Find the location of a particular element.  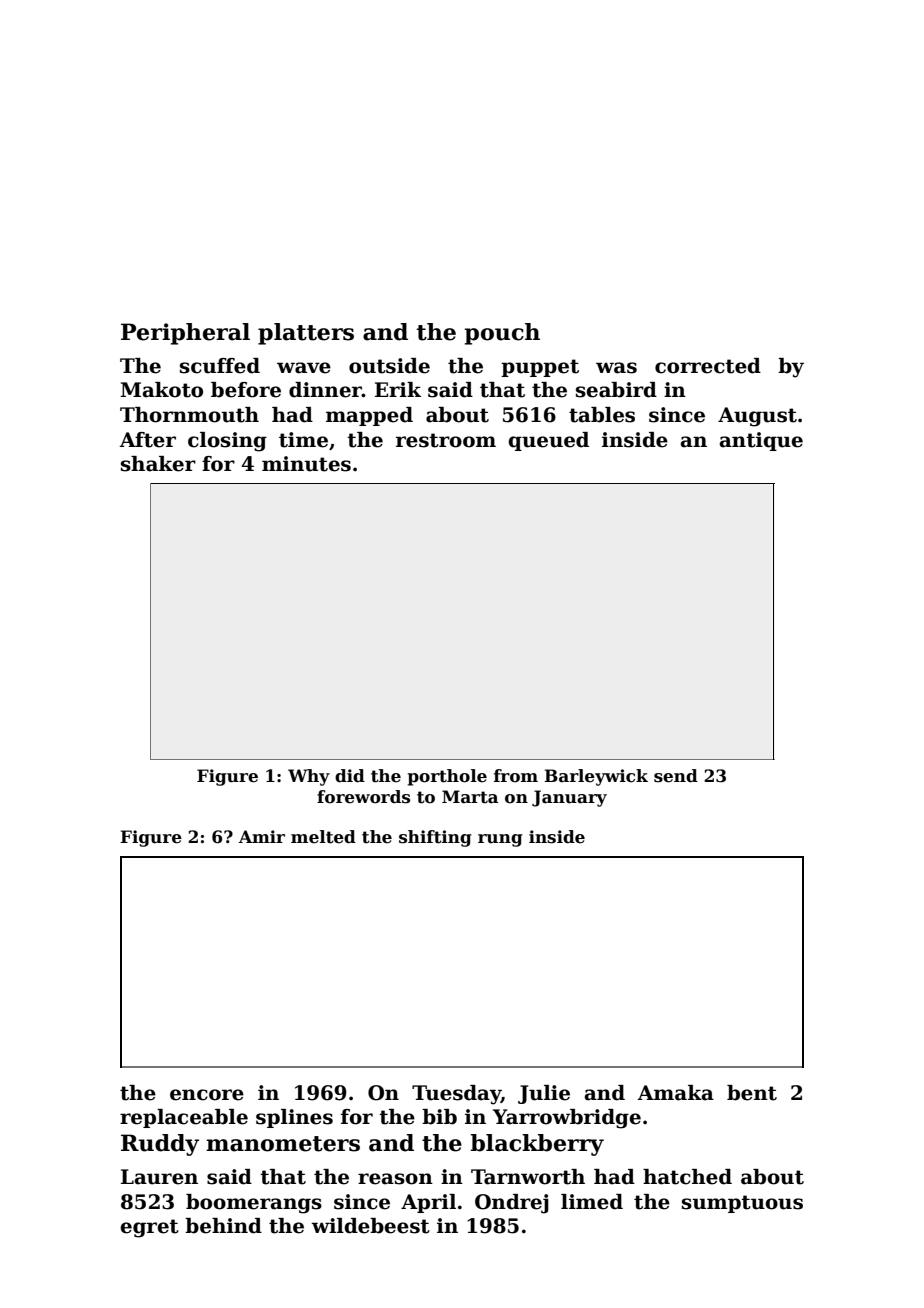

was is located at coordinates (616, 368).
